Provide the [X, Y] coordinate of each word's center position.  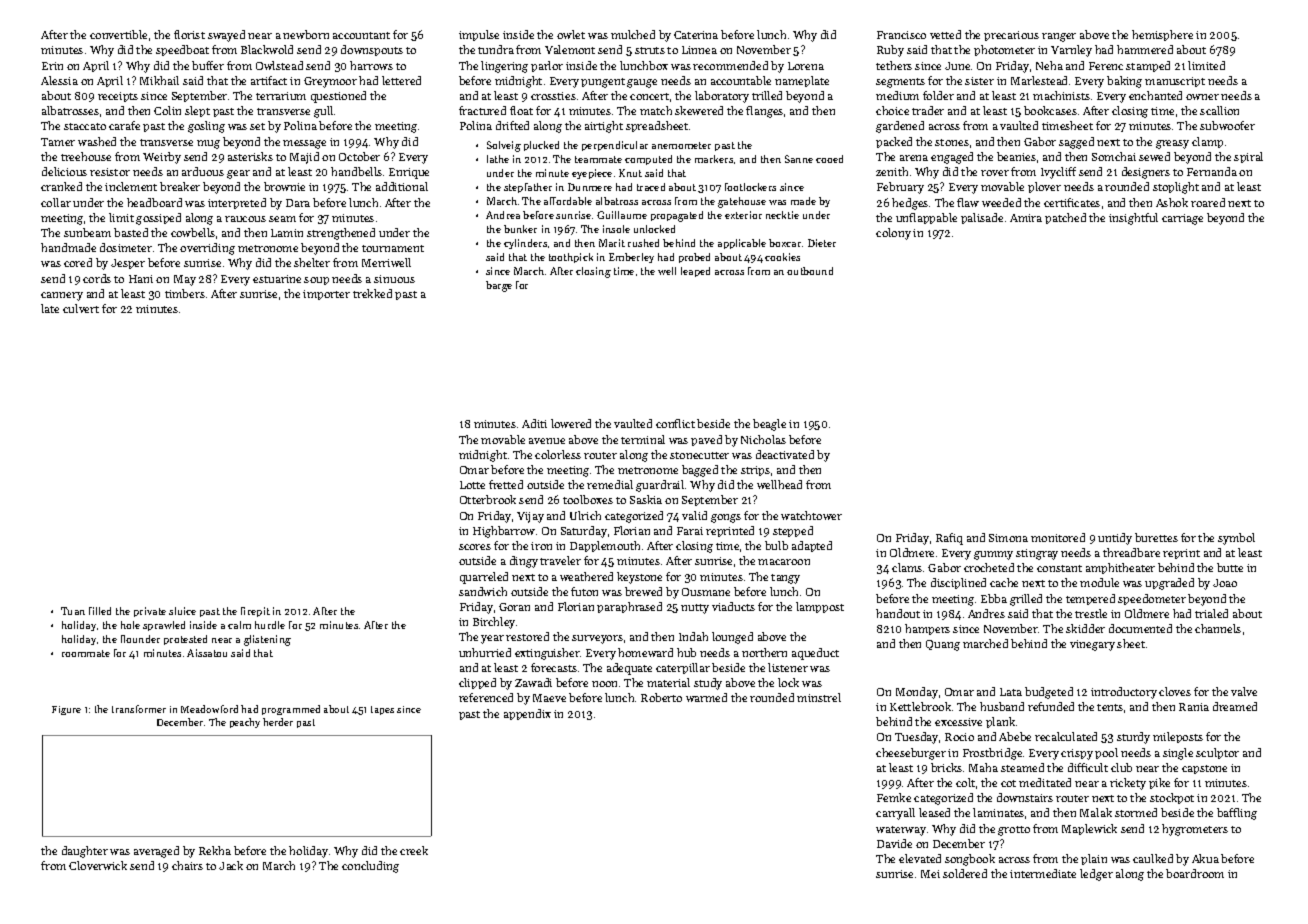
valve [1244, 691]
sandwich [483, 591]
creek [414, 850]
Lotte [472, 485]
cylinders [525, 244]
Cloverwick [98, 865]
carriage [1182, 219]
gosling [206, 127]
